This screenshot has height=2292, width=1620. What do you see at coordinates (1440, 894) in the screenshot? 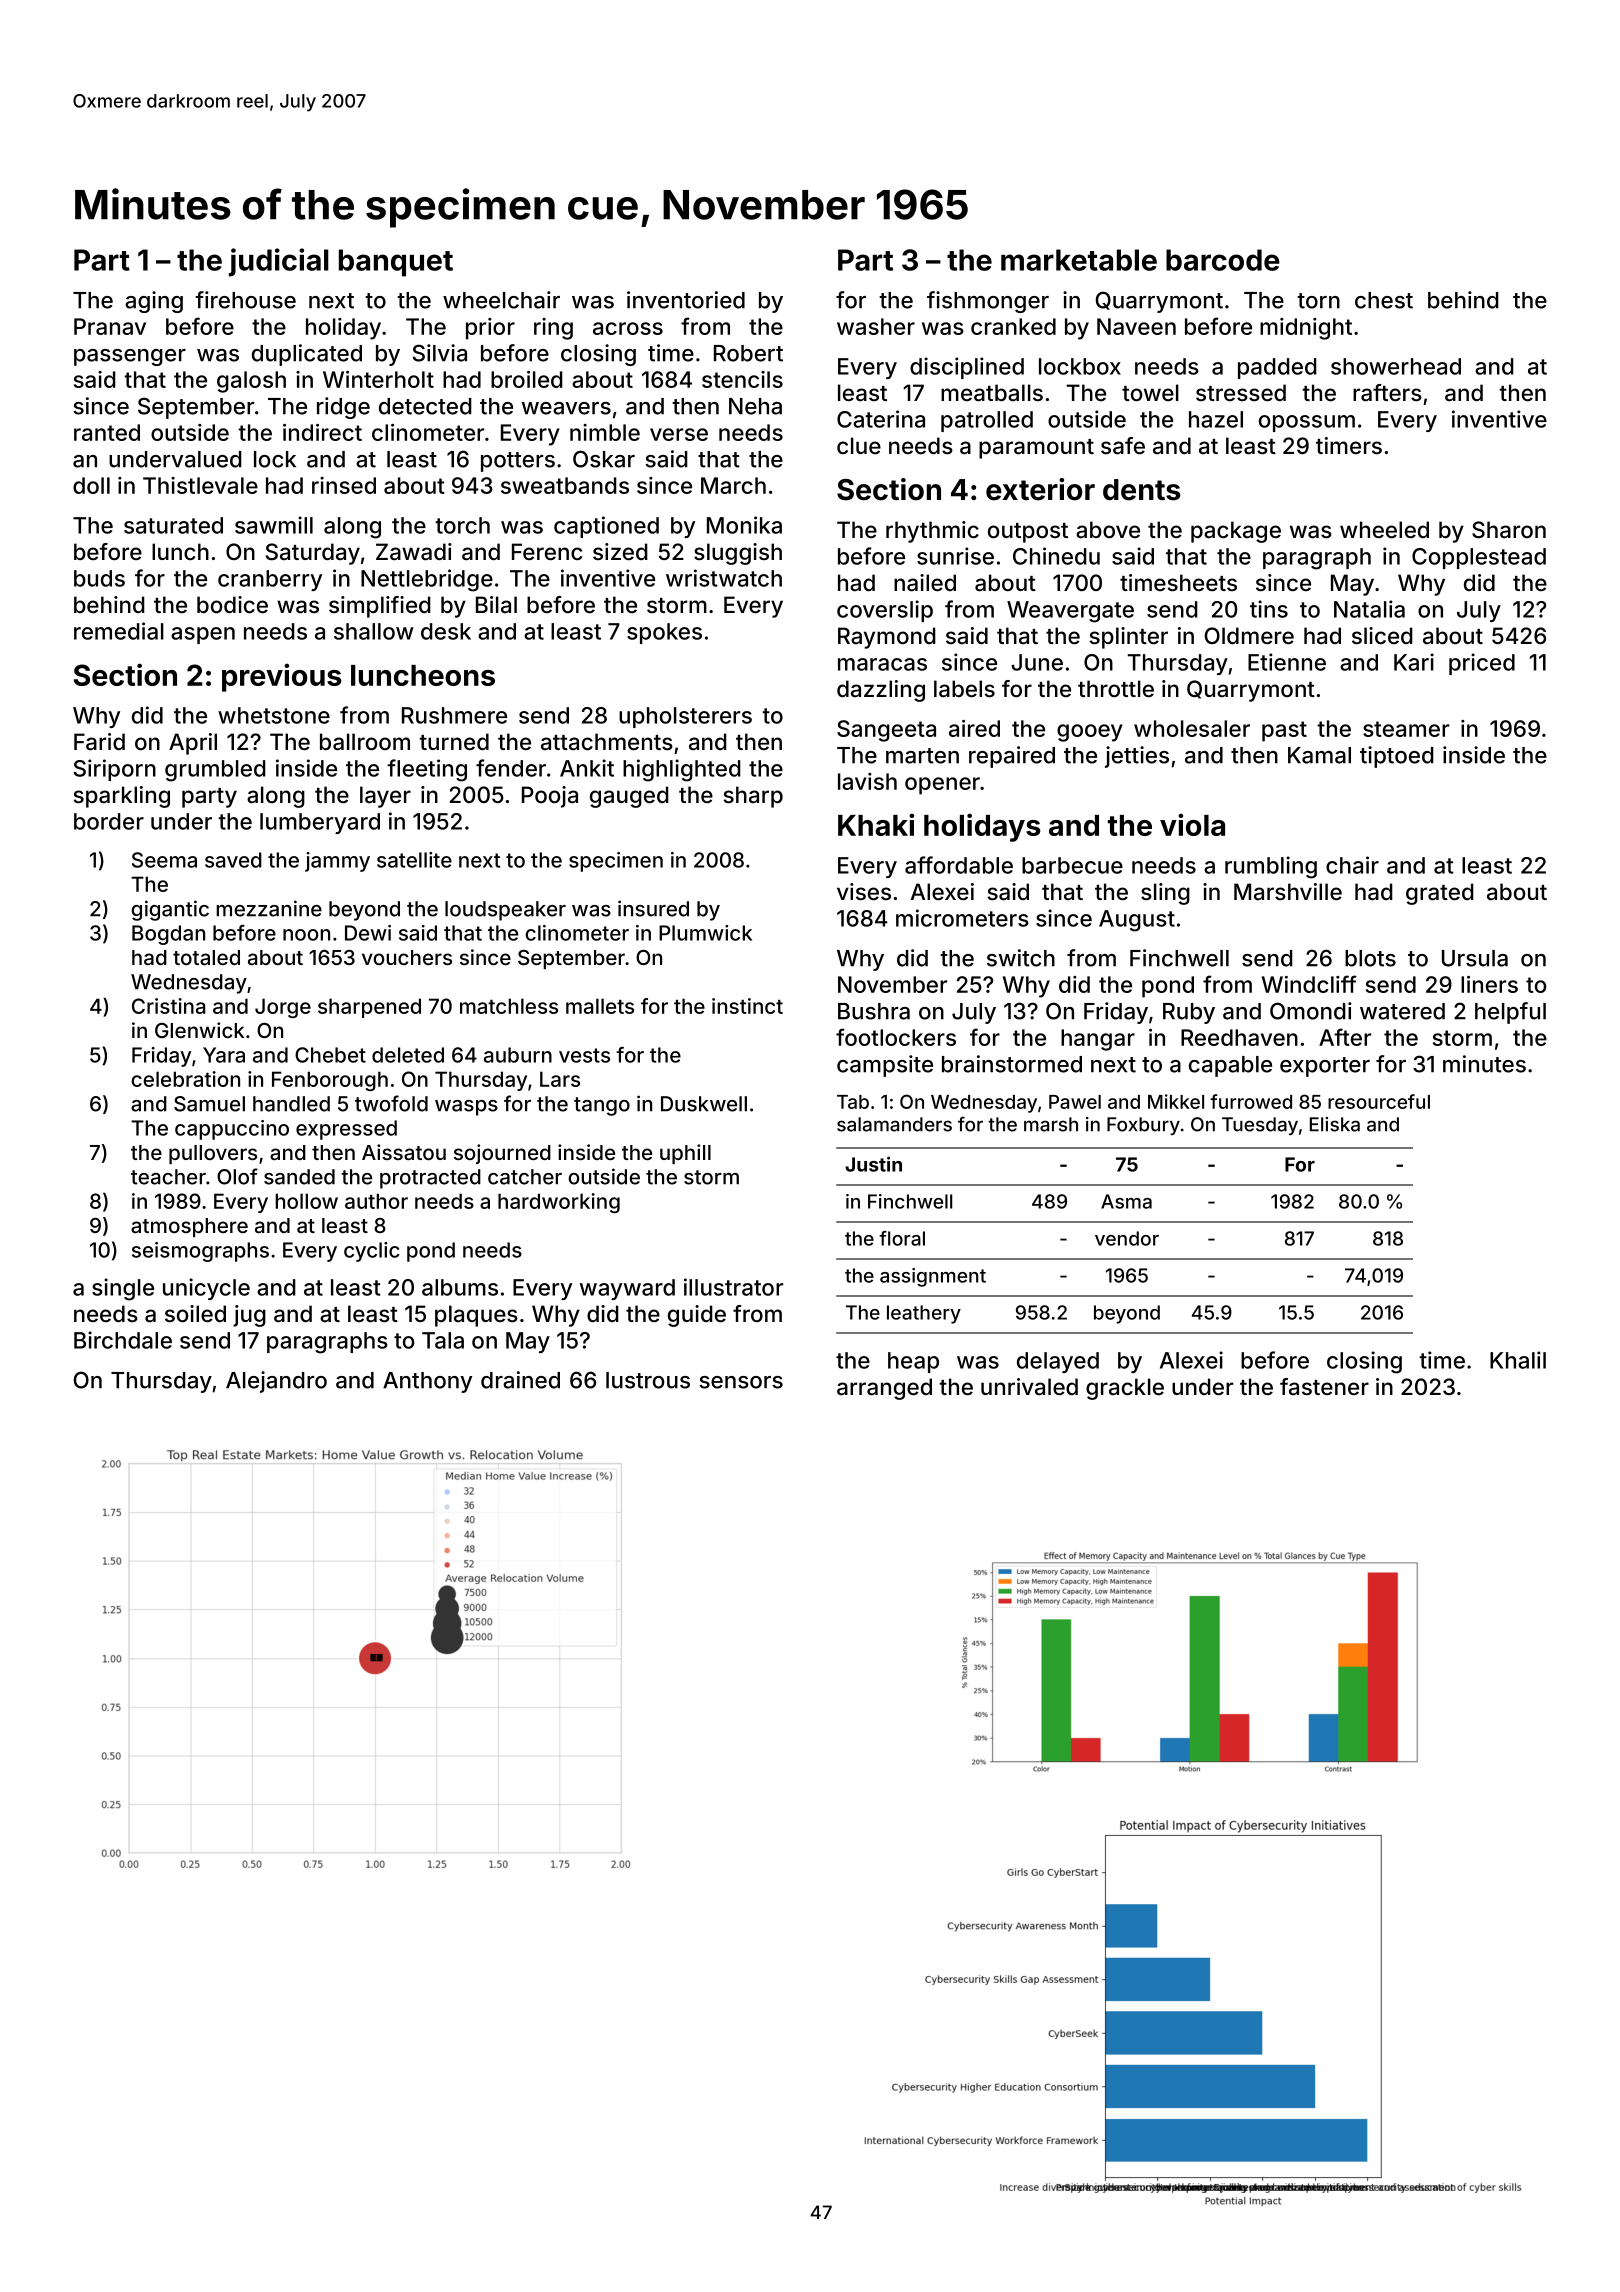
I see `grated` at bounding box center [1440, 894].
